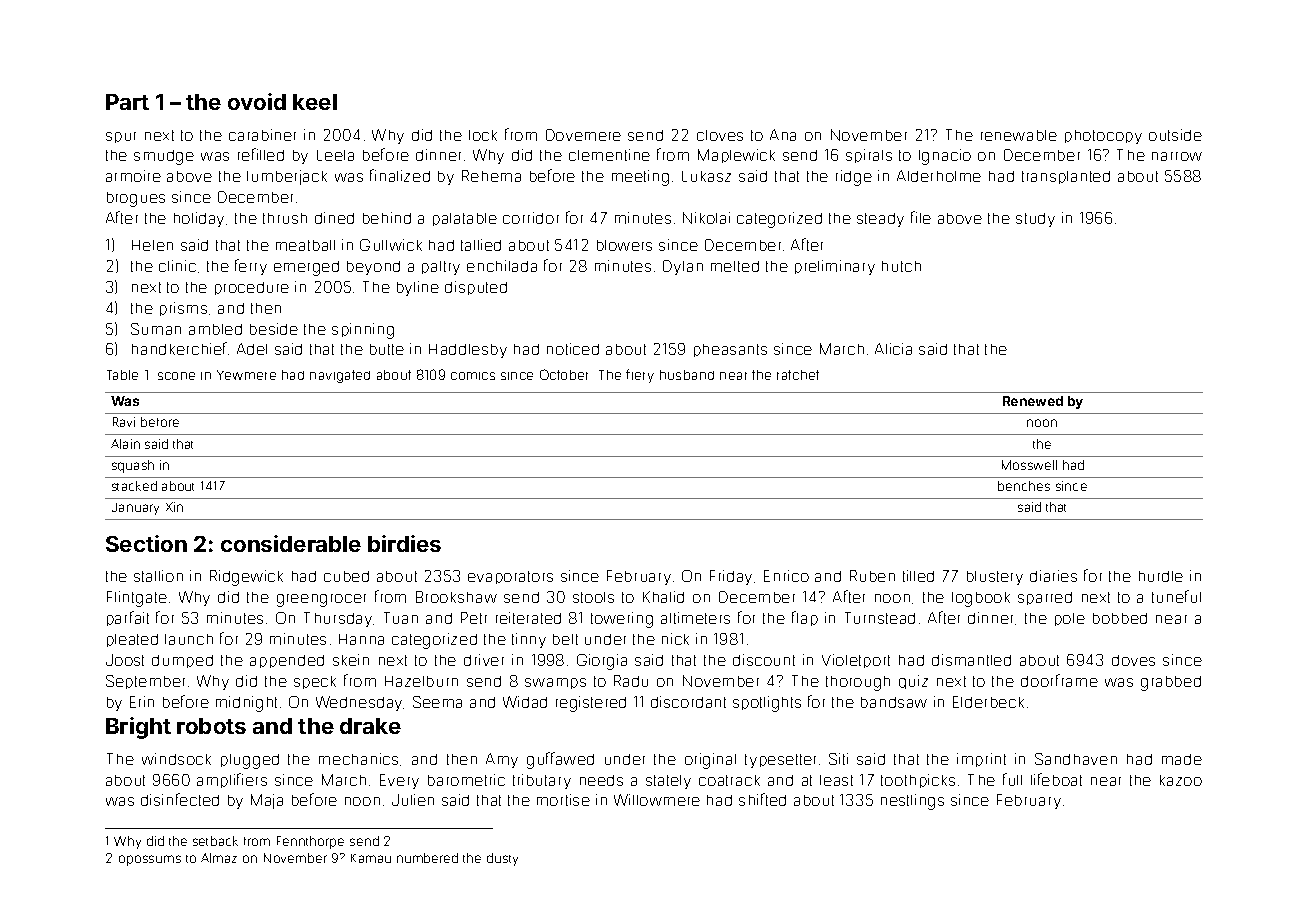 The width and height of the document is (1308, 924). I want to click on sparred, so click(1045, 598).
